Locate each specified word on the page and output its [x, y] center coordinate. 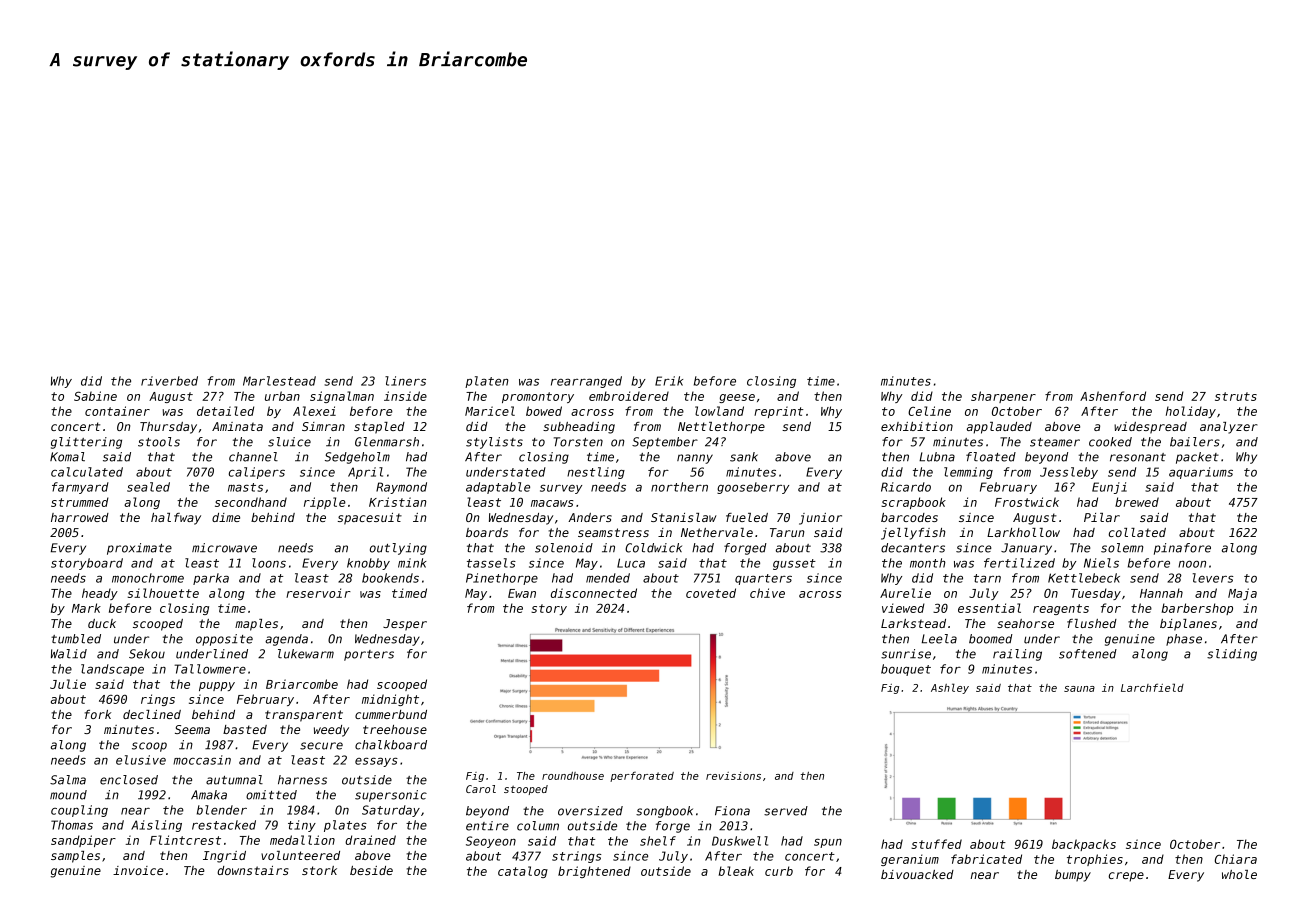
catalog [523, 872]
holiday [1191, 412]
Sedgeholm [357, 458]
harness [302, 780]
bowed [544, 411]
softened [1088, 654]
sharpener [1003, 397]
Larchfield [1152, 687]
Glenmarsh [387, 442]
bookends [390, 578]
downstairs [253, 870]
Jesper [405, 625]
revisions [733, 776]
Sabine [95, 396]
